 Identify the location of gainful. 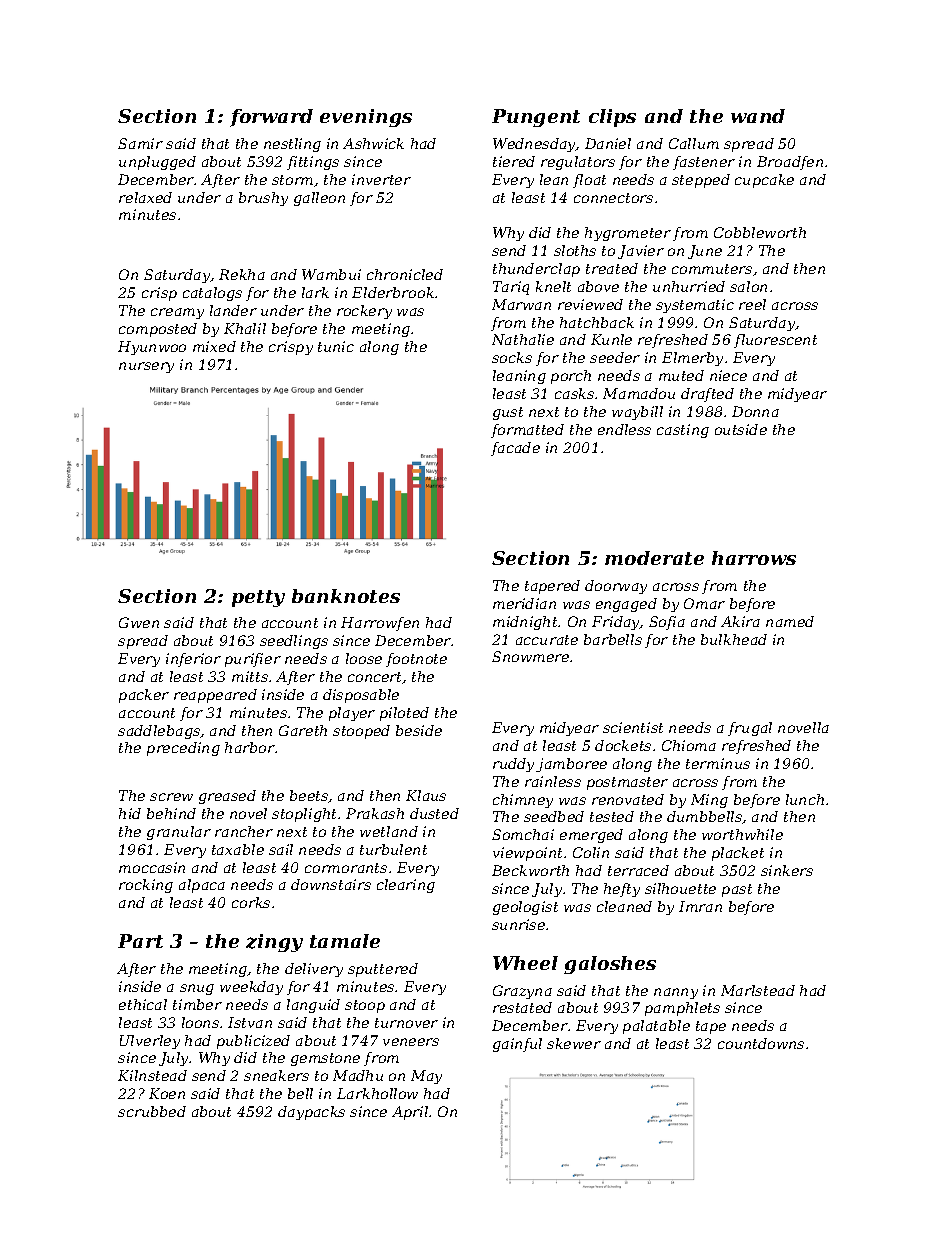
(517, 1045).
